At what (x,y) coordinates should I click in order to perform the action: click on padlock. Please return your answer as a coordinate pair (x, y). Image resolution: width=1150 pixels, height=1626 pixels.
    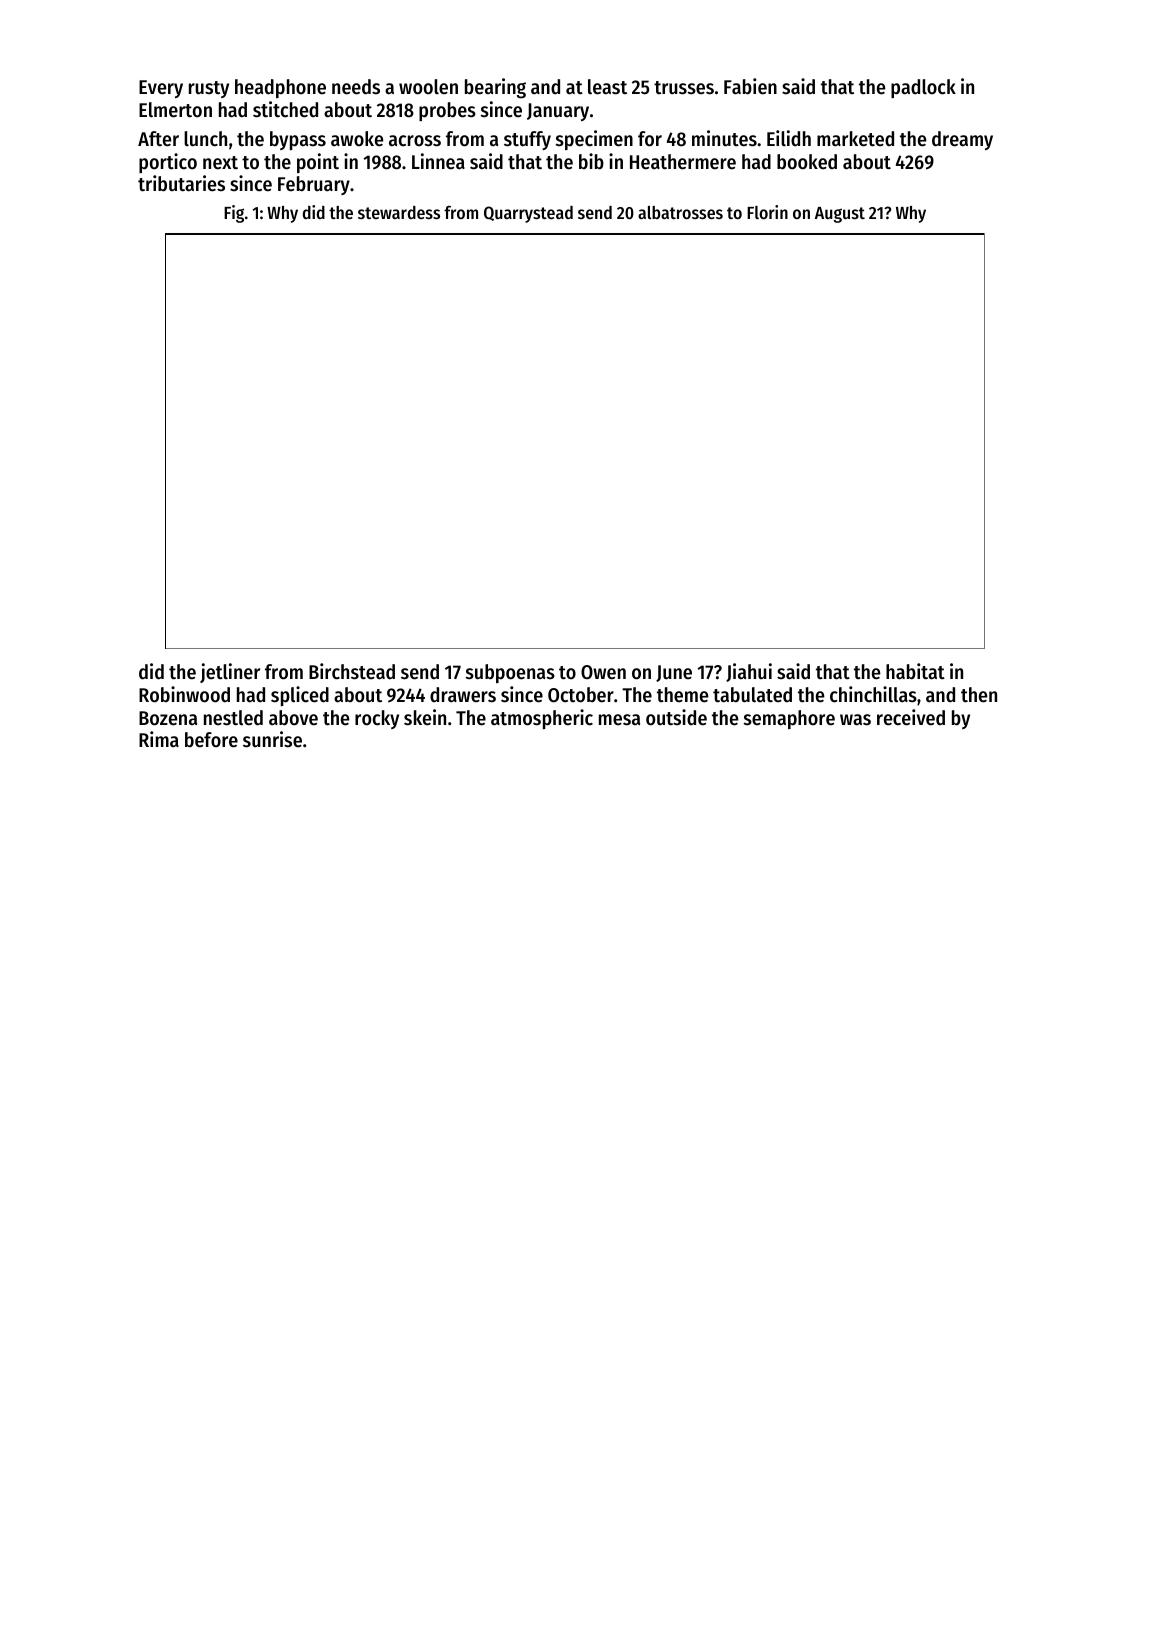
    Looking at the image, I should click on (923, 88).
